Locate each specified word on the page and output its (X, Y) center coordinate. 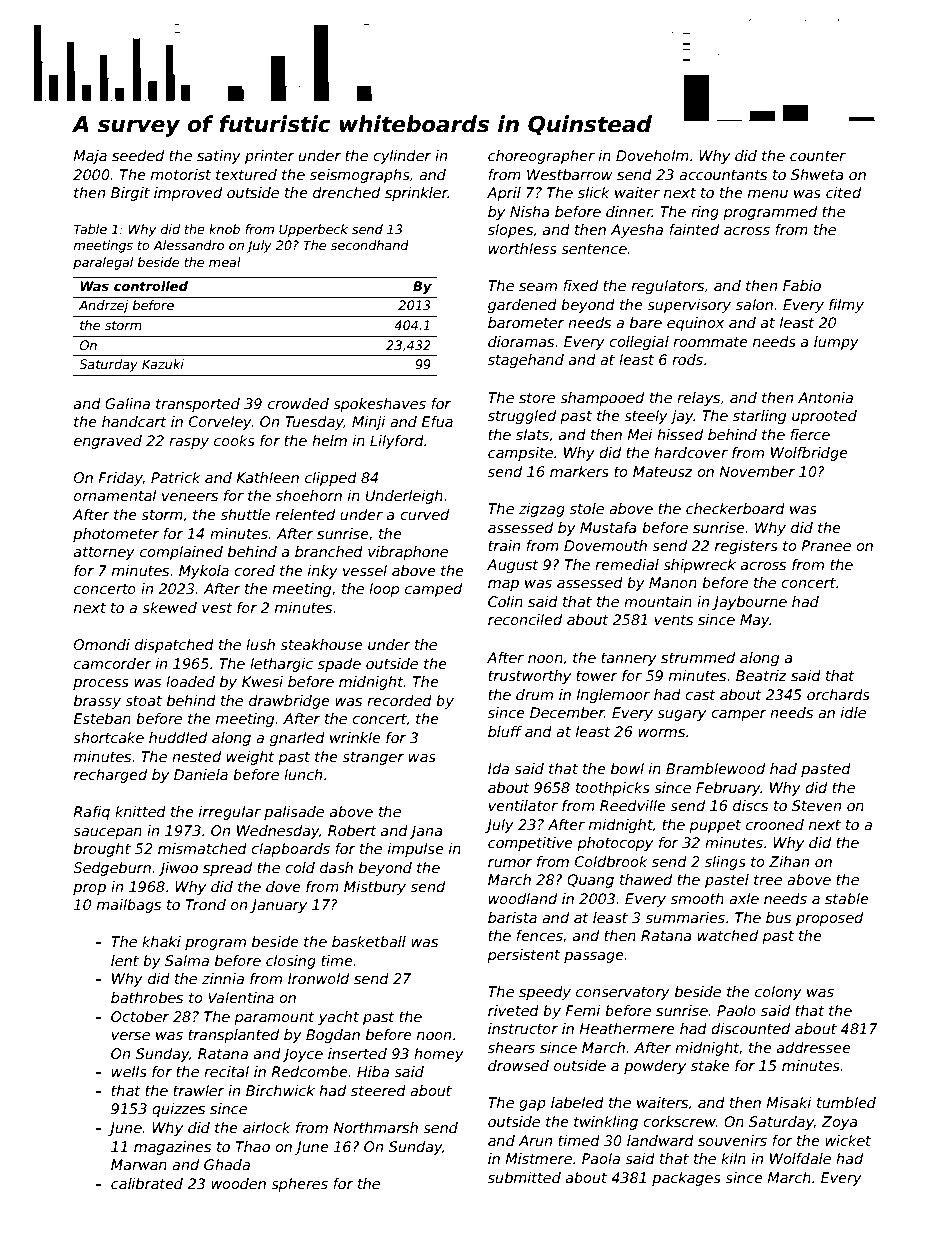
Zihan (789, 861)
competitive (530, 844)
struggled (522, 417)
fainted (694, 229)
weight (251, 758)
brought (102, 850)
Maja (90, 157)
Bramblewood (715, 768)
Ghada (227, 1164)
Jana (426, 832)
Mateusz (663, 471)
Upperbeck (313, 230)
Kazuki (163, 364)
